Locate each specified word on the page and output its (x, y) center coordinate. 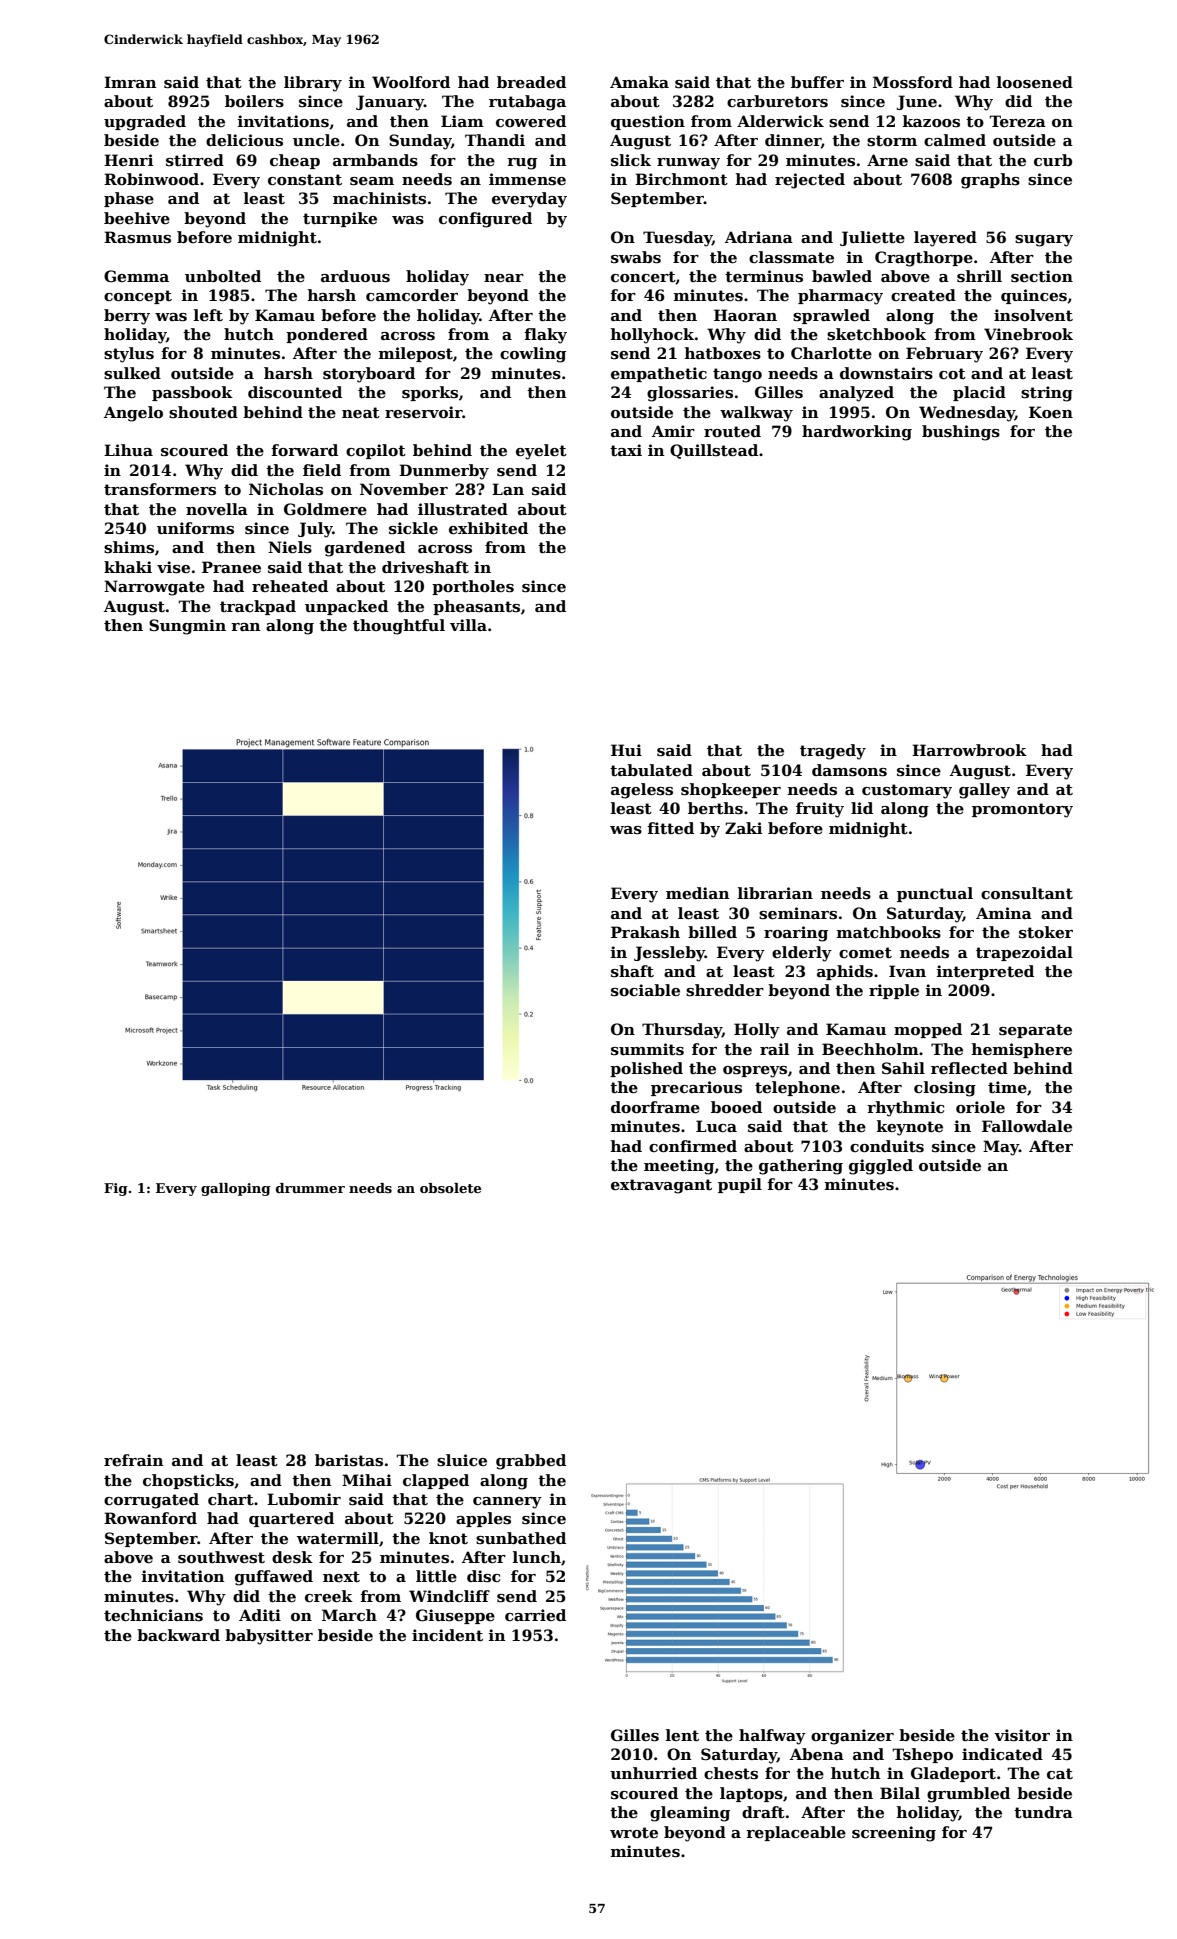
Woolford (411, 82)
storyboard (369, 375)
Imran (130, 82)
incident (447, 1635)
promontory (1022, 810)
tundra (1043, 1812)
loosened (1035, 82)
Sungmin (187, 627)
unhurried (653, 1773)
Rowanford (150, 1518)
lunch (537, 1557)
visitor (1022, 1735)
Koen (1051, 412)
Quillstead (714, 451)
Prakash (645, 932)
